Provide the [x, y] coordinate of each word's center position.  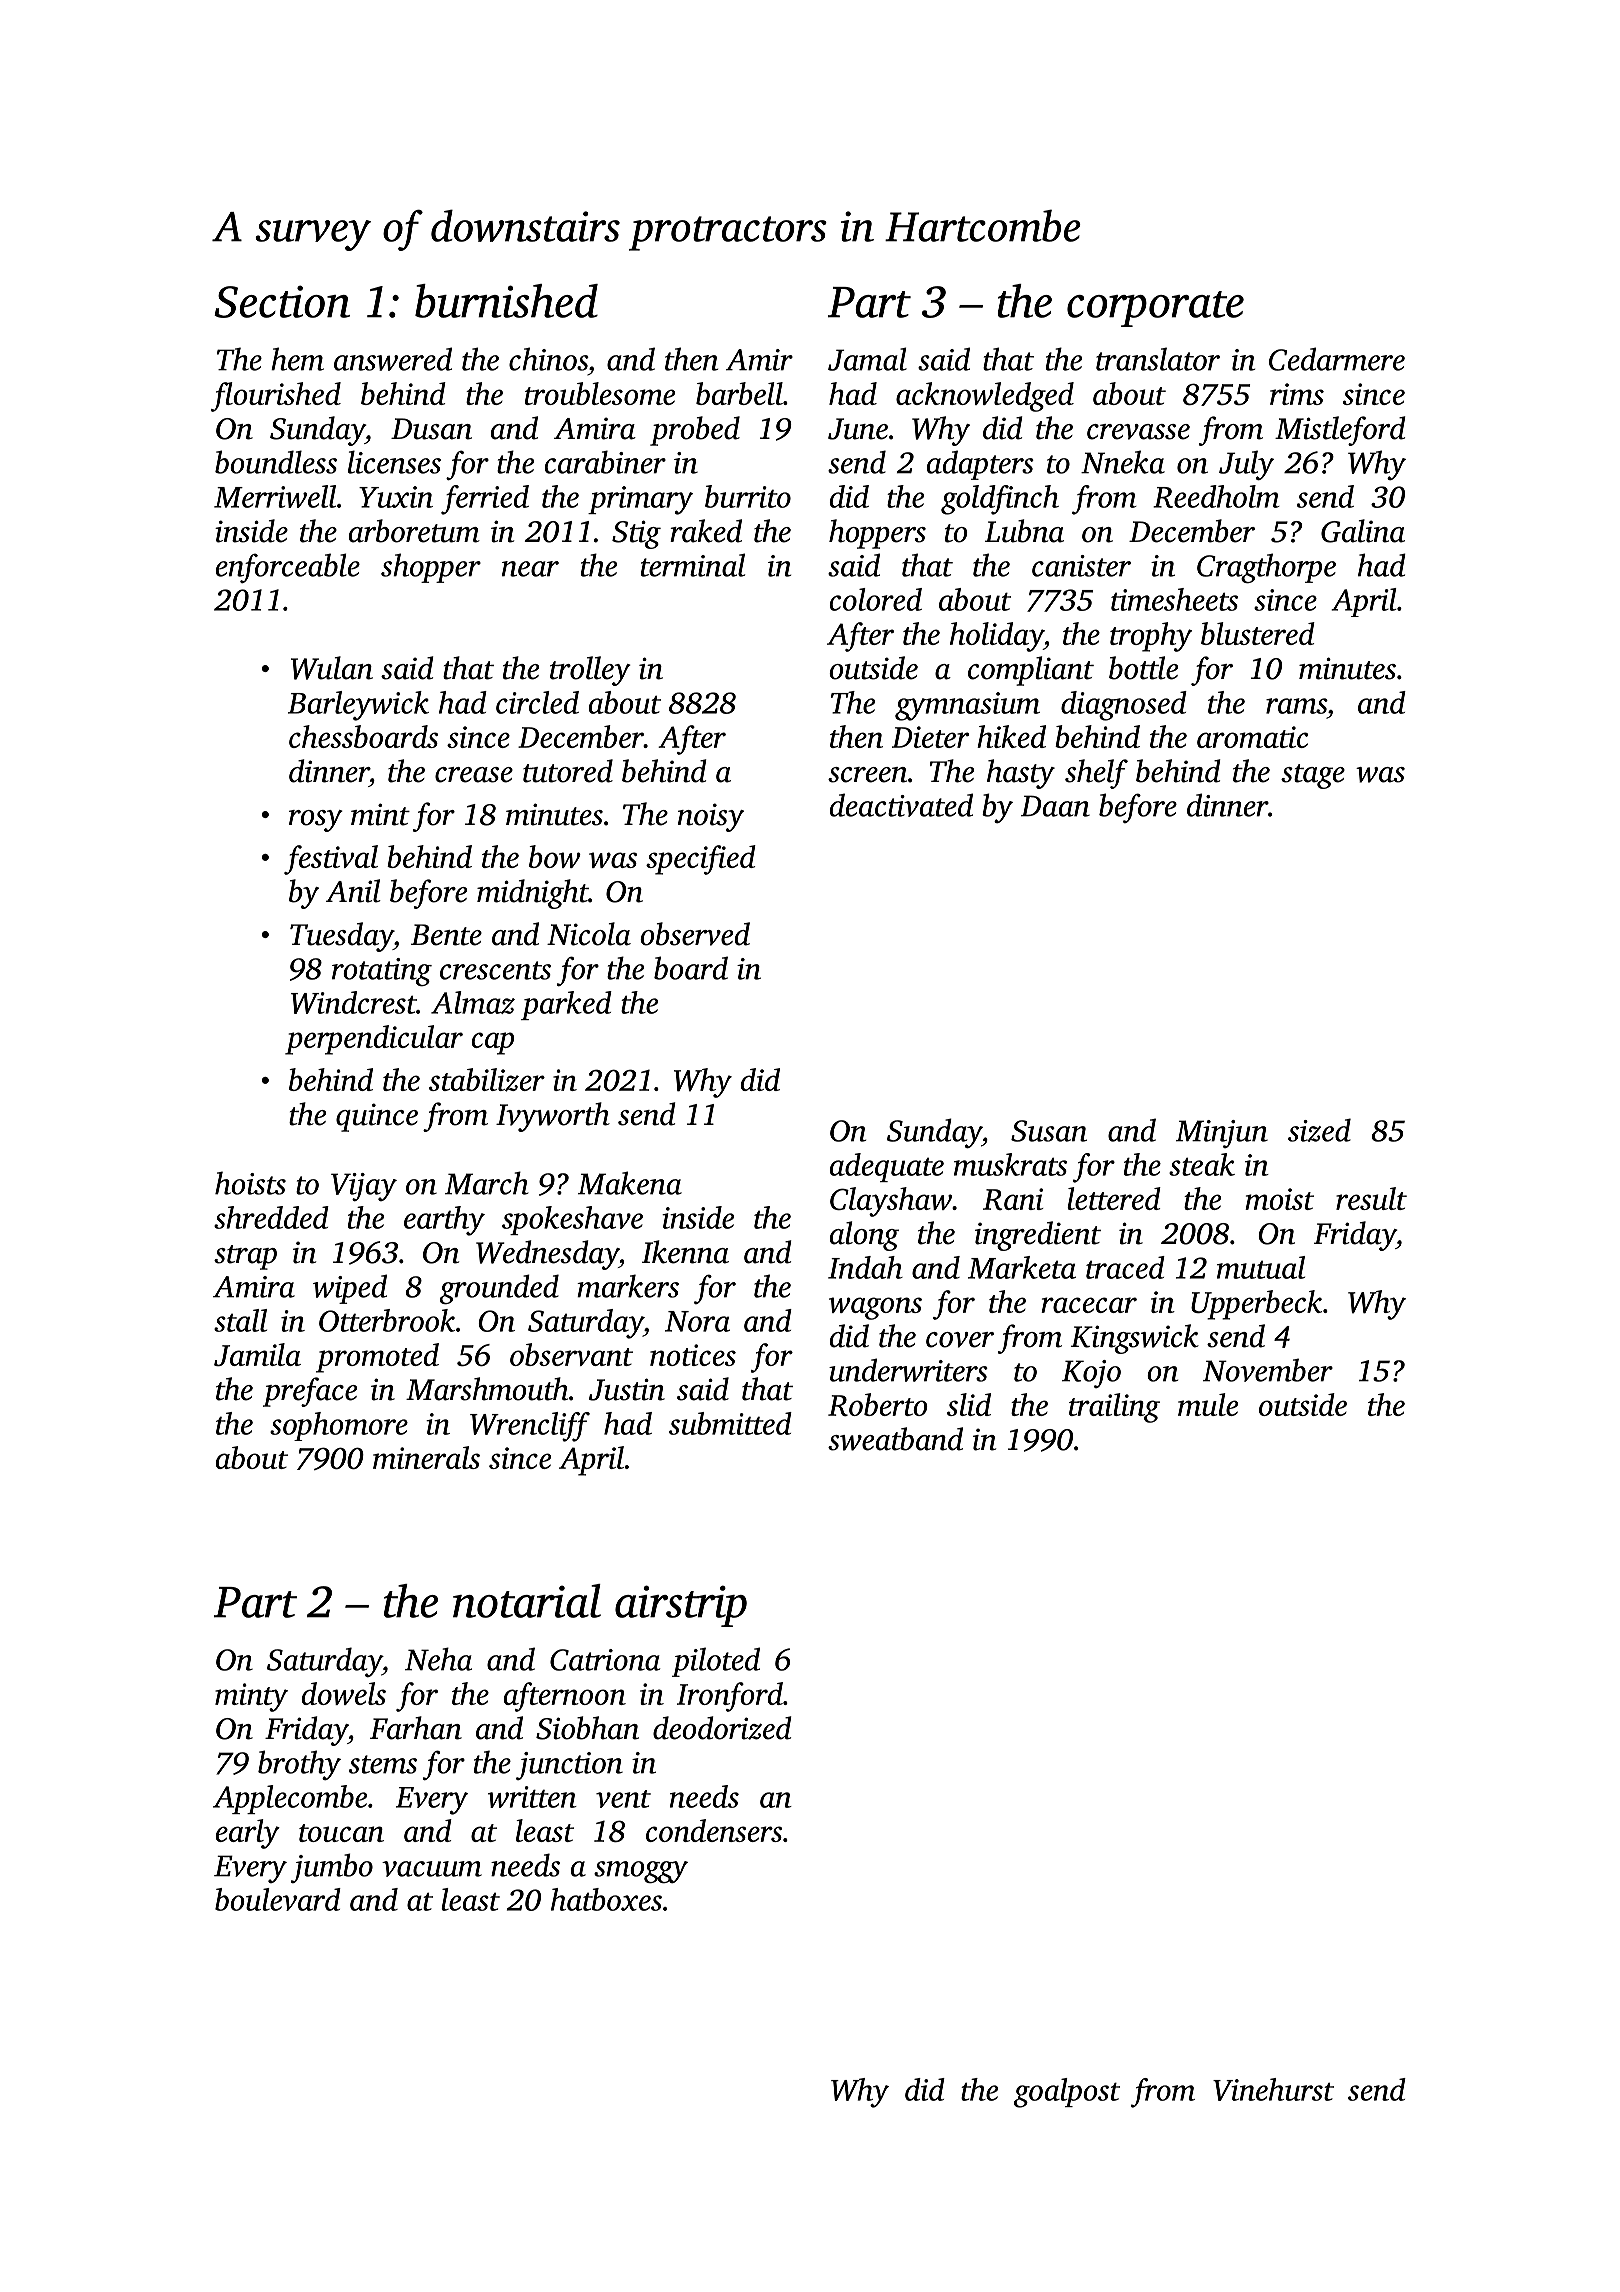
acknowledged [985, 397]
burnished [506, 301]
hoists [250, 1183]
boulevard [278, 1899]
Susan [1049, 1131]
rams [1296, 706]
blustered [1258, 633]
